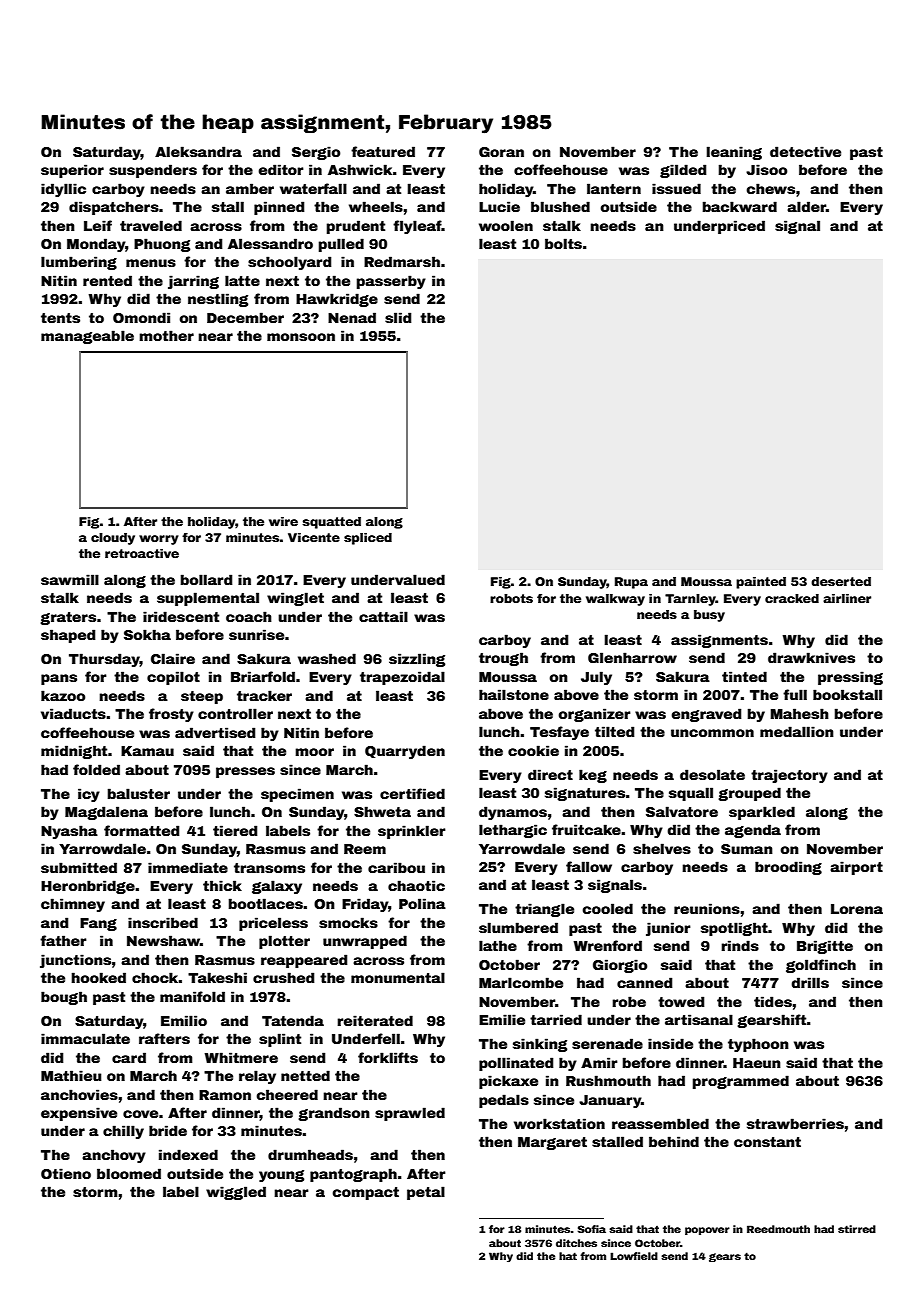 The height and width of the document is (1308, 924). Describe the element at coordinates (402, 261) in the document. I see `Redmarsh` at that location.
